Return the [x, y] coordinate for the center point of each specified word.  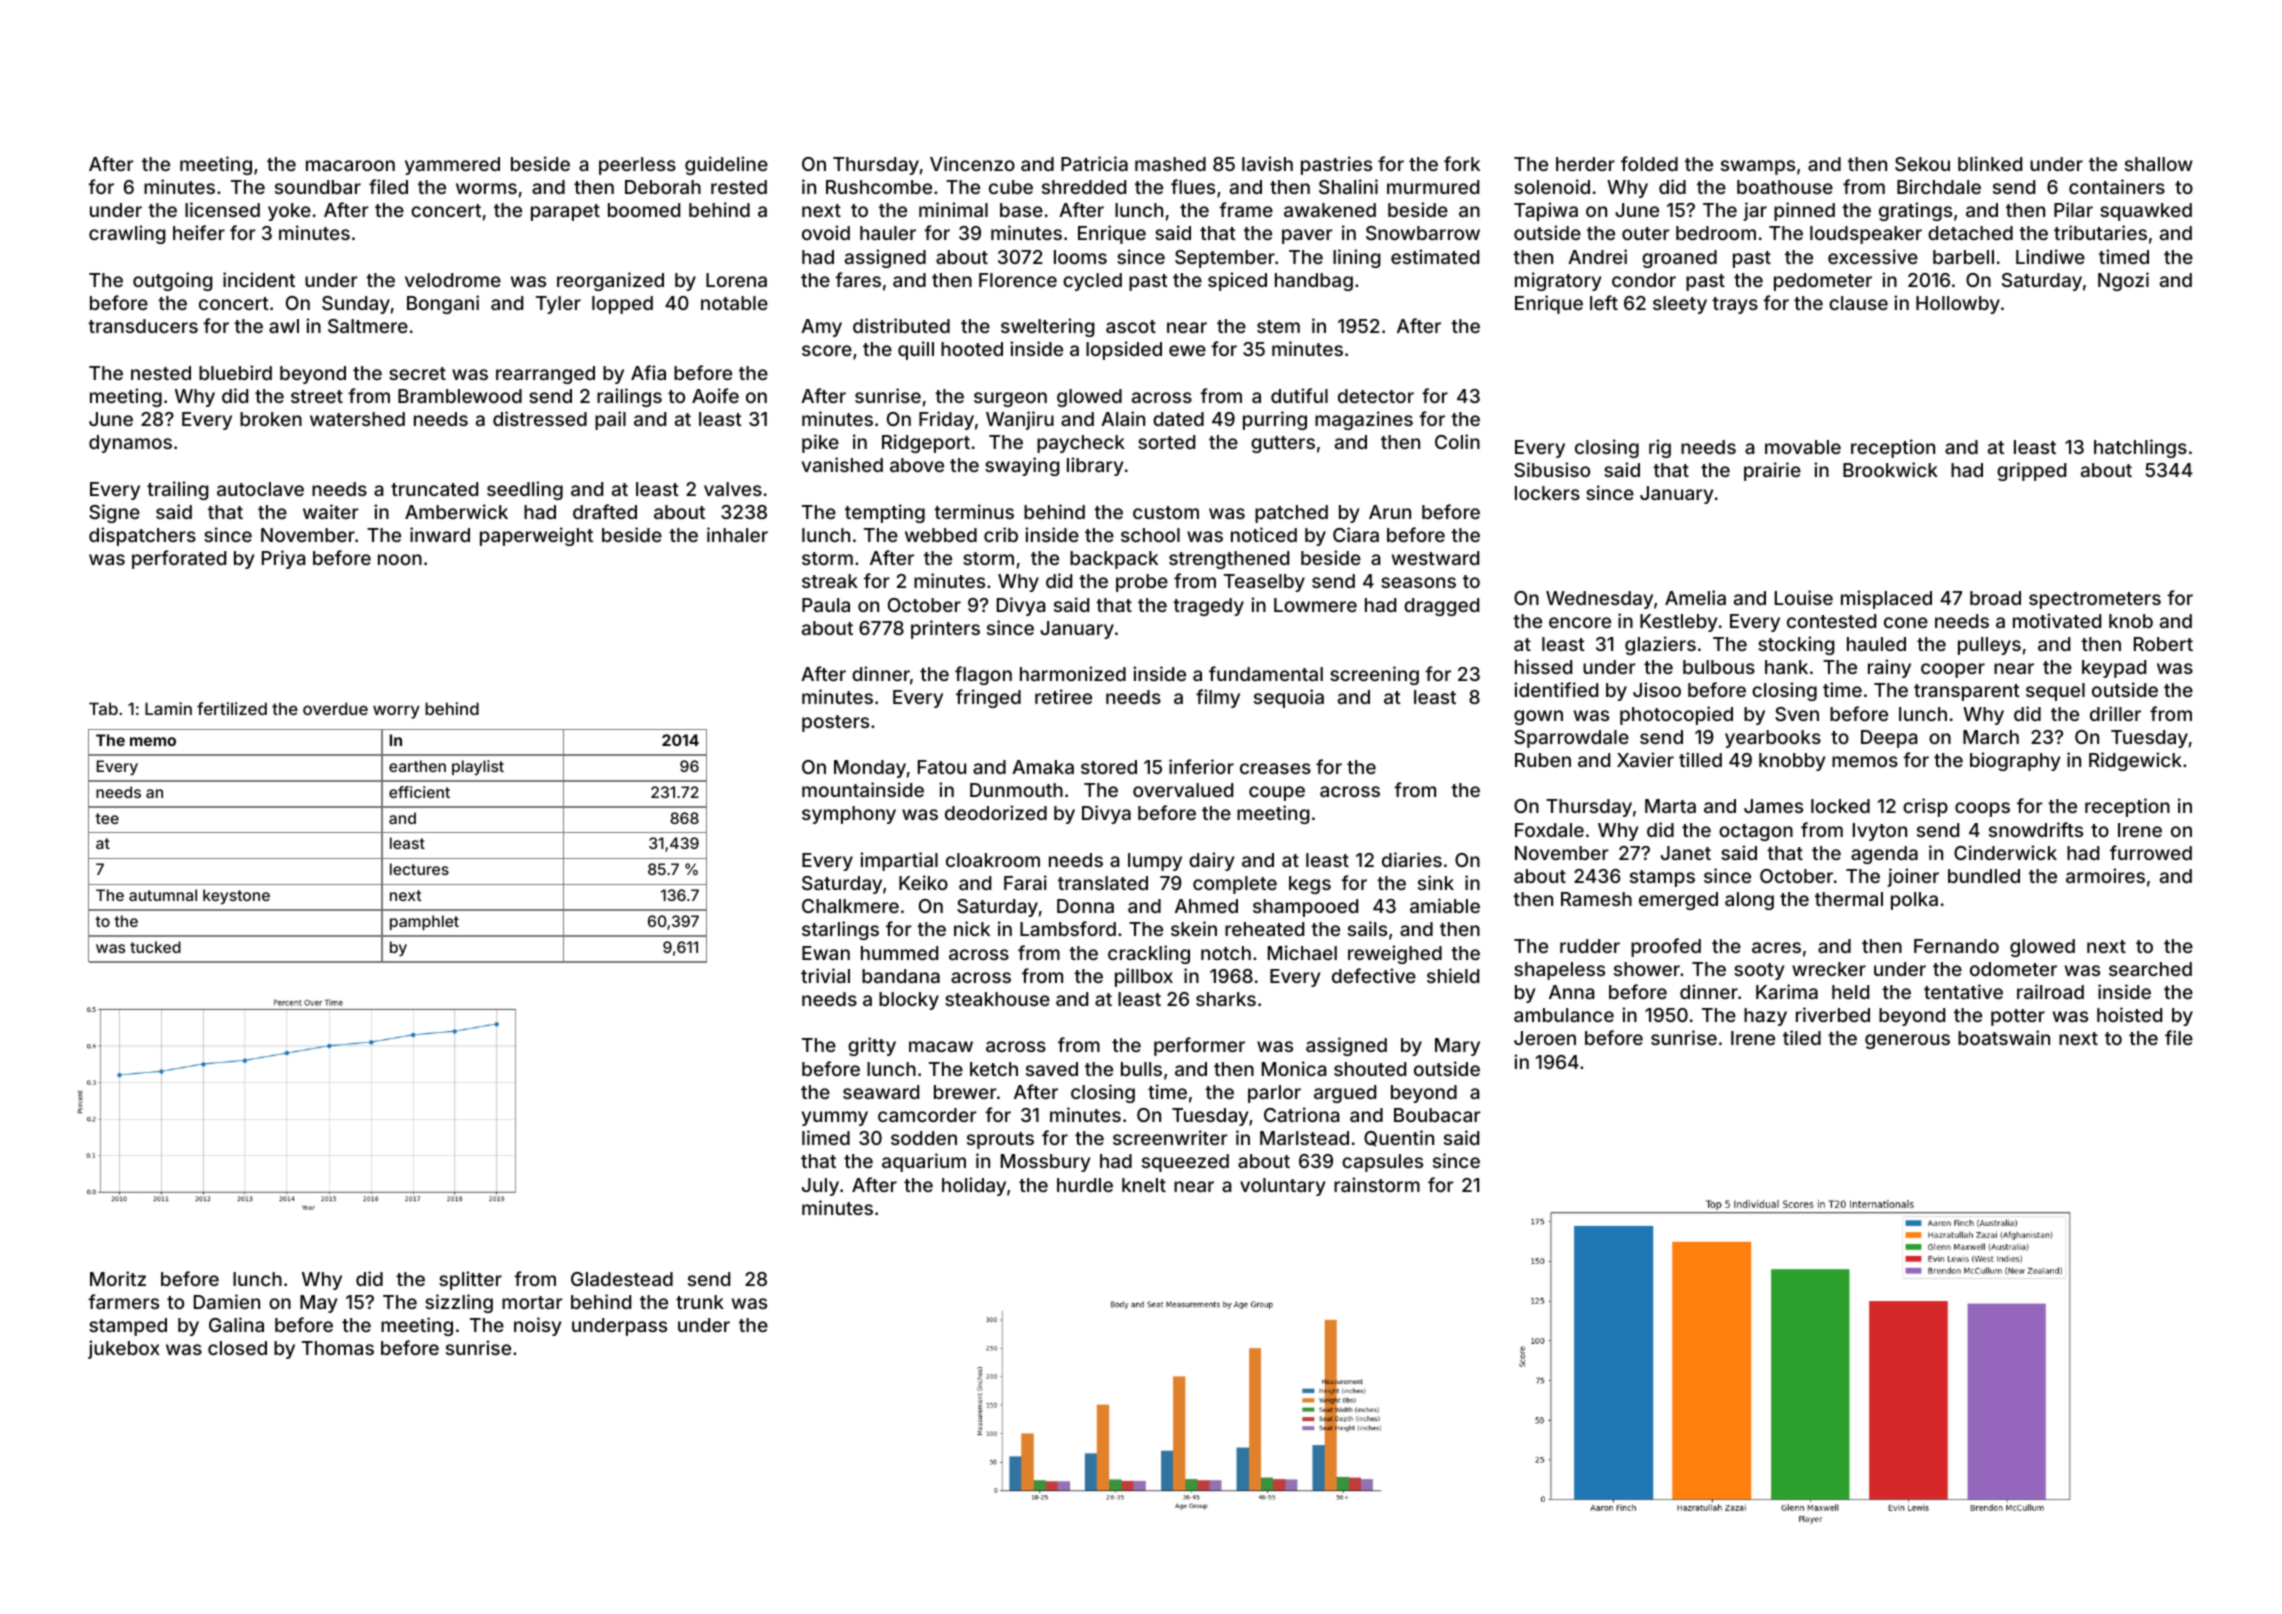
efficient [419, 792]
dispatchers [142, 536]
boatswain [2004, 1037]
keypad [2114, 669]
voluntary [1282, 1187]
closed [237, 1348]
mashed [1170, 164]
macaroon [350, 165]
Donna [1085, 906]
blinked [1990, 163]
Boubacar [1437, 1115]
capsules [1382, 1163]
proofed [1666, 947]
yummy [835, 1118]
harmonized [1073, 673]
